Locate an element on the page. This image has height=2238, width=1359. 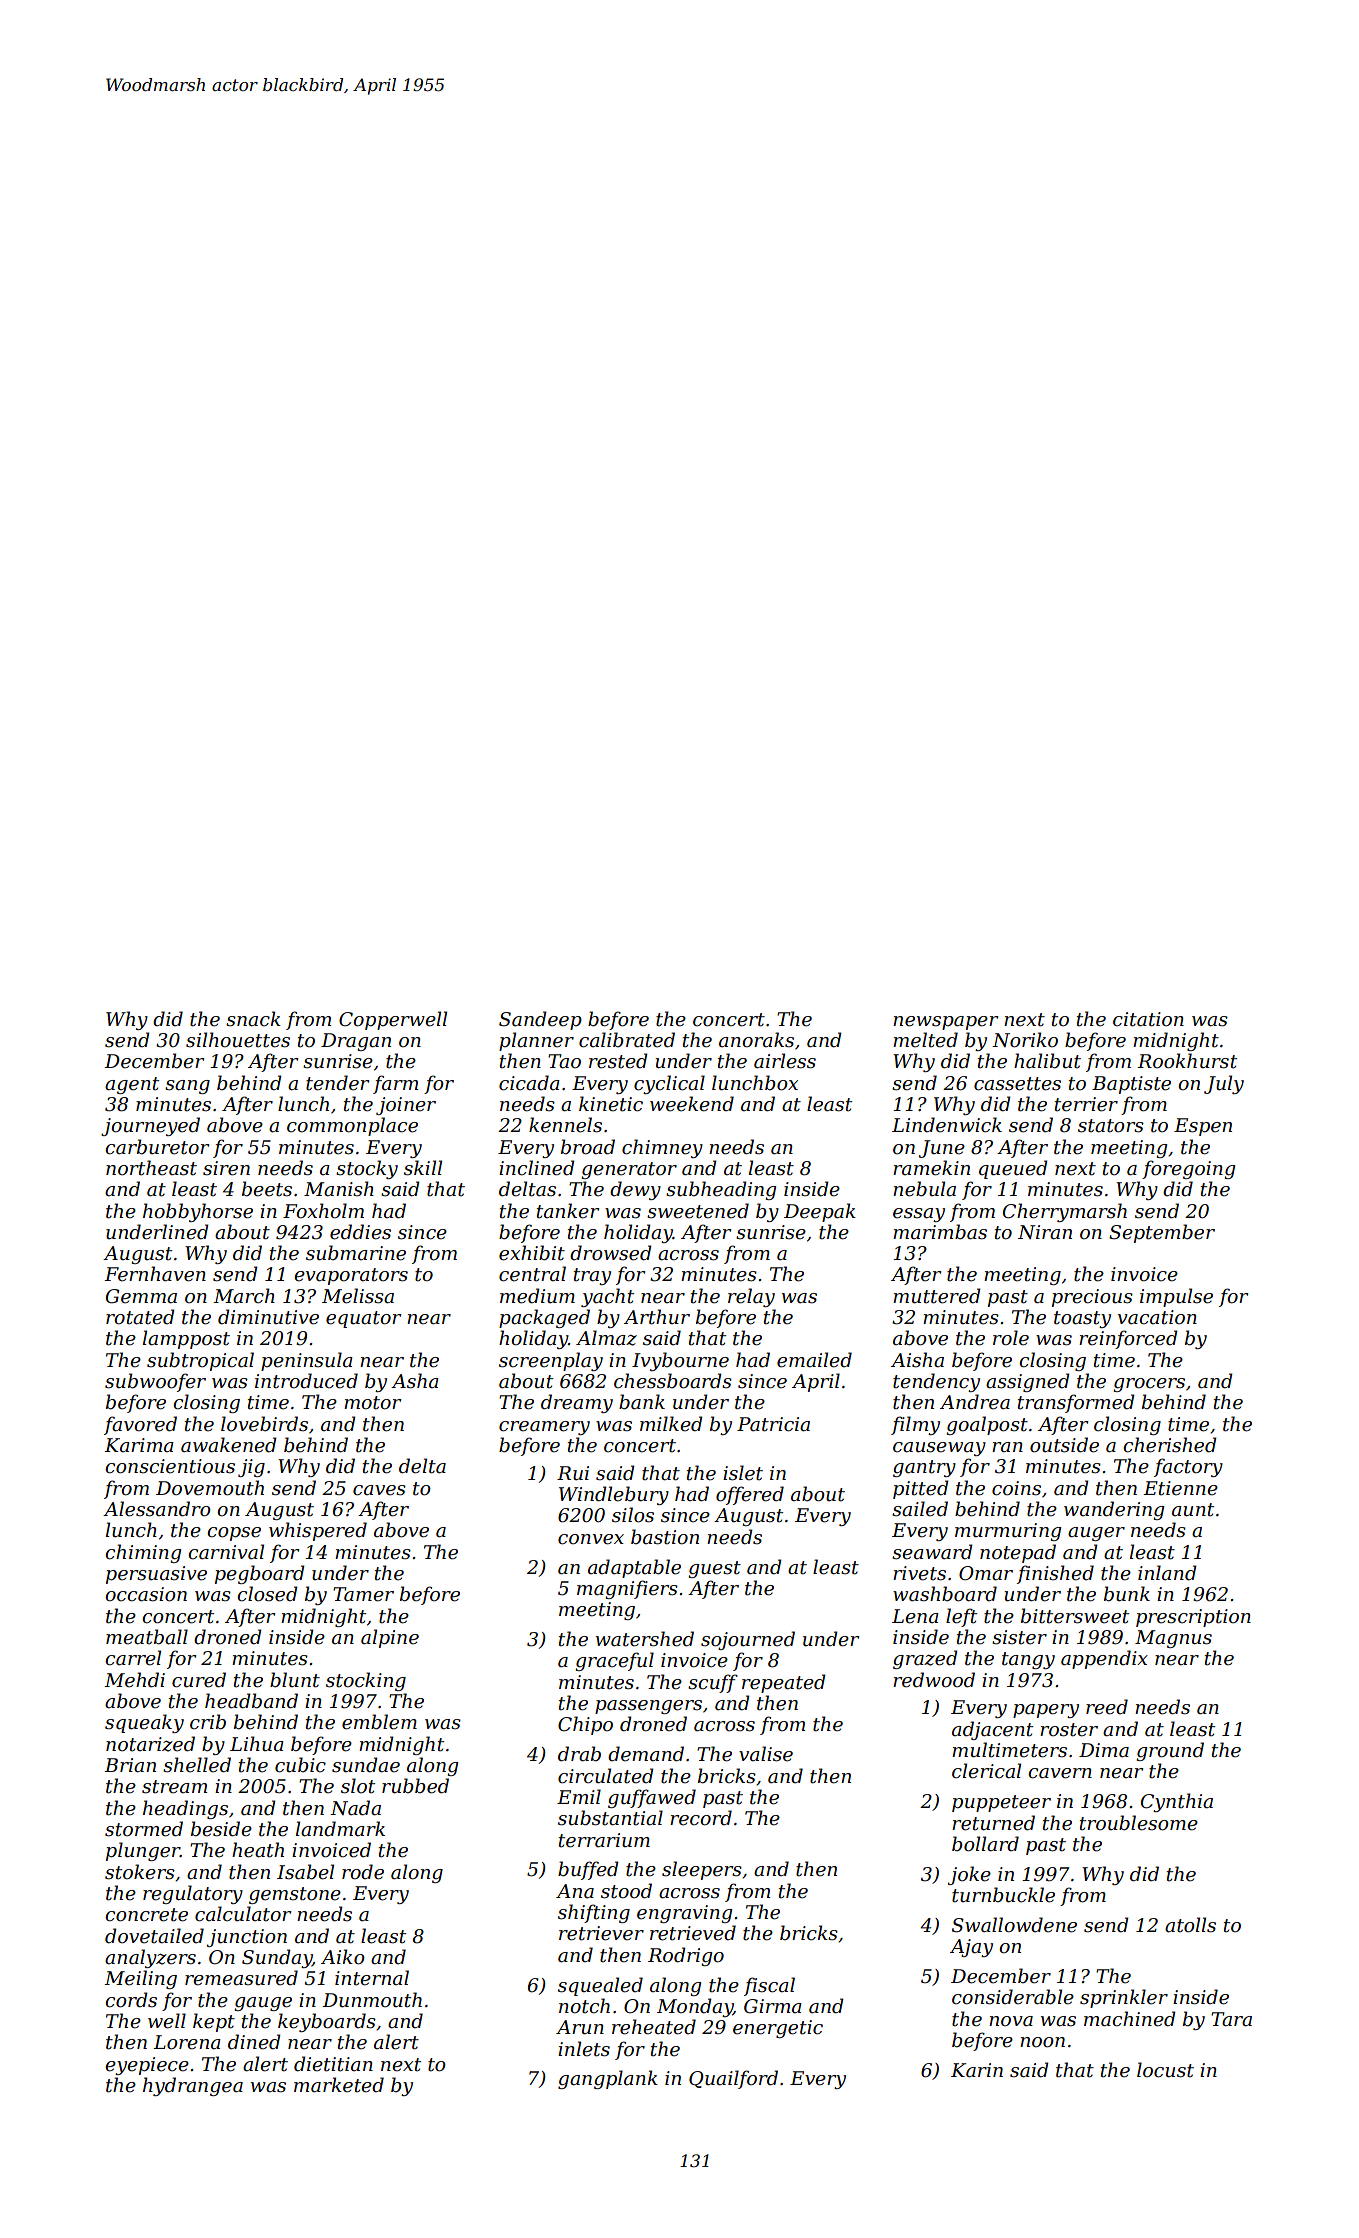
hydrangea is located at coordinates (193, 2086).
